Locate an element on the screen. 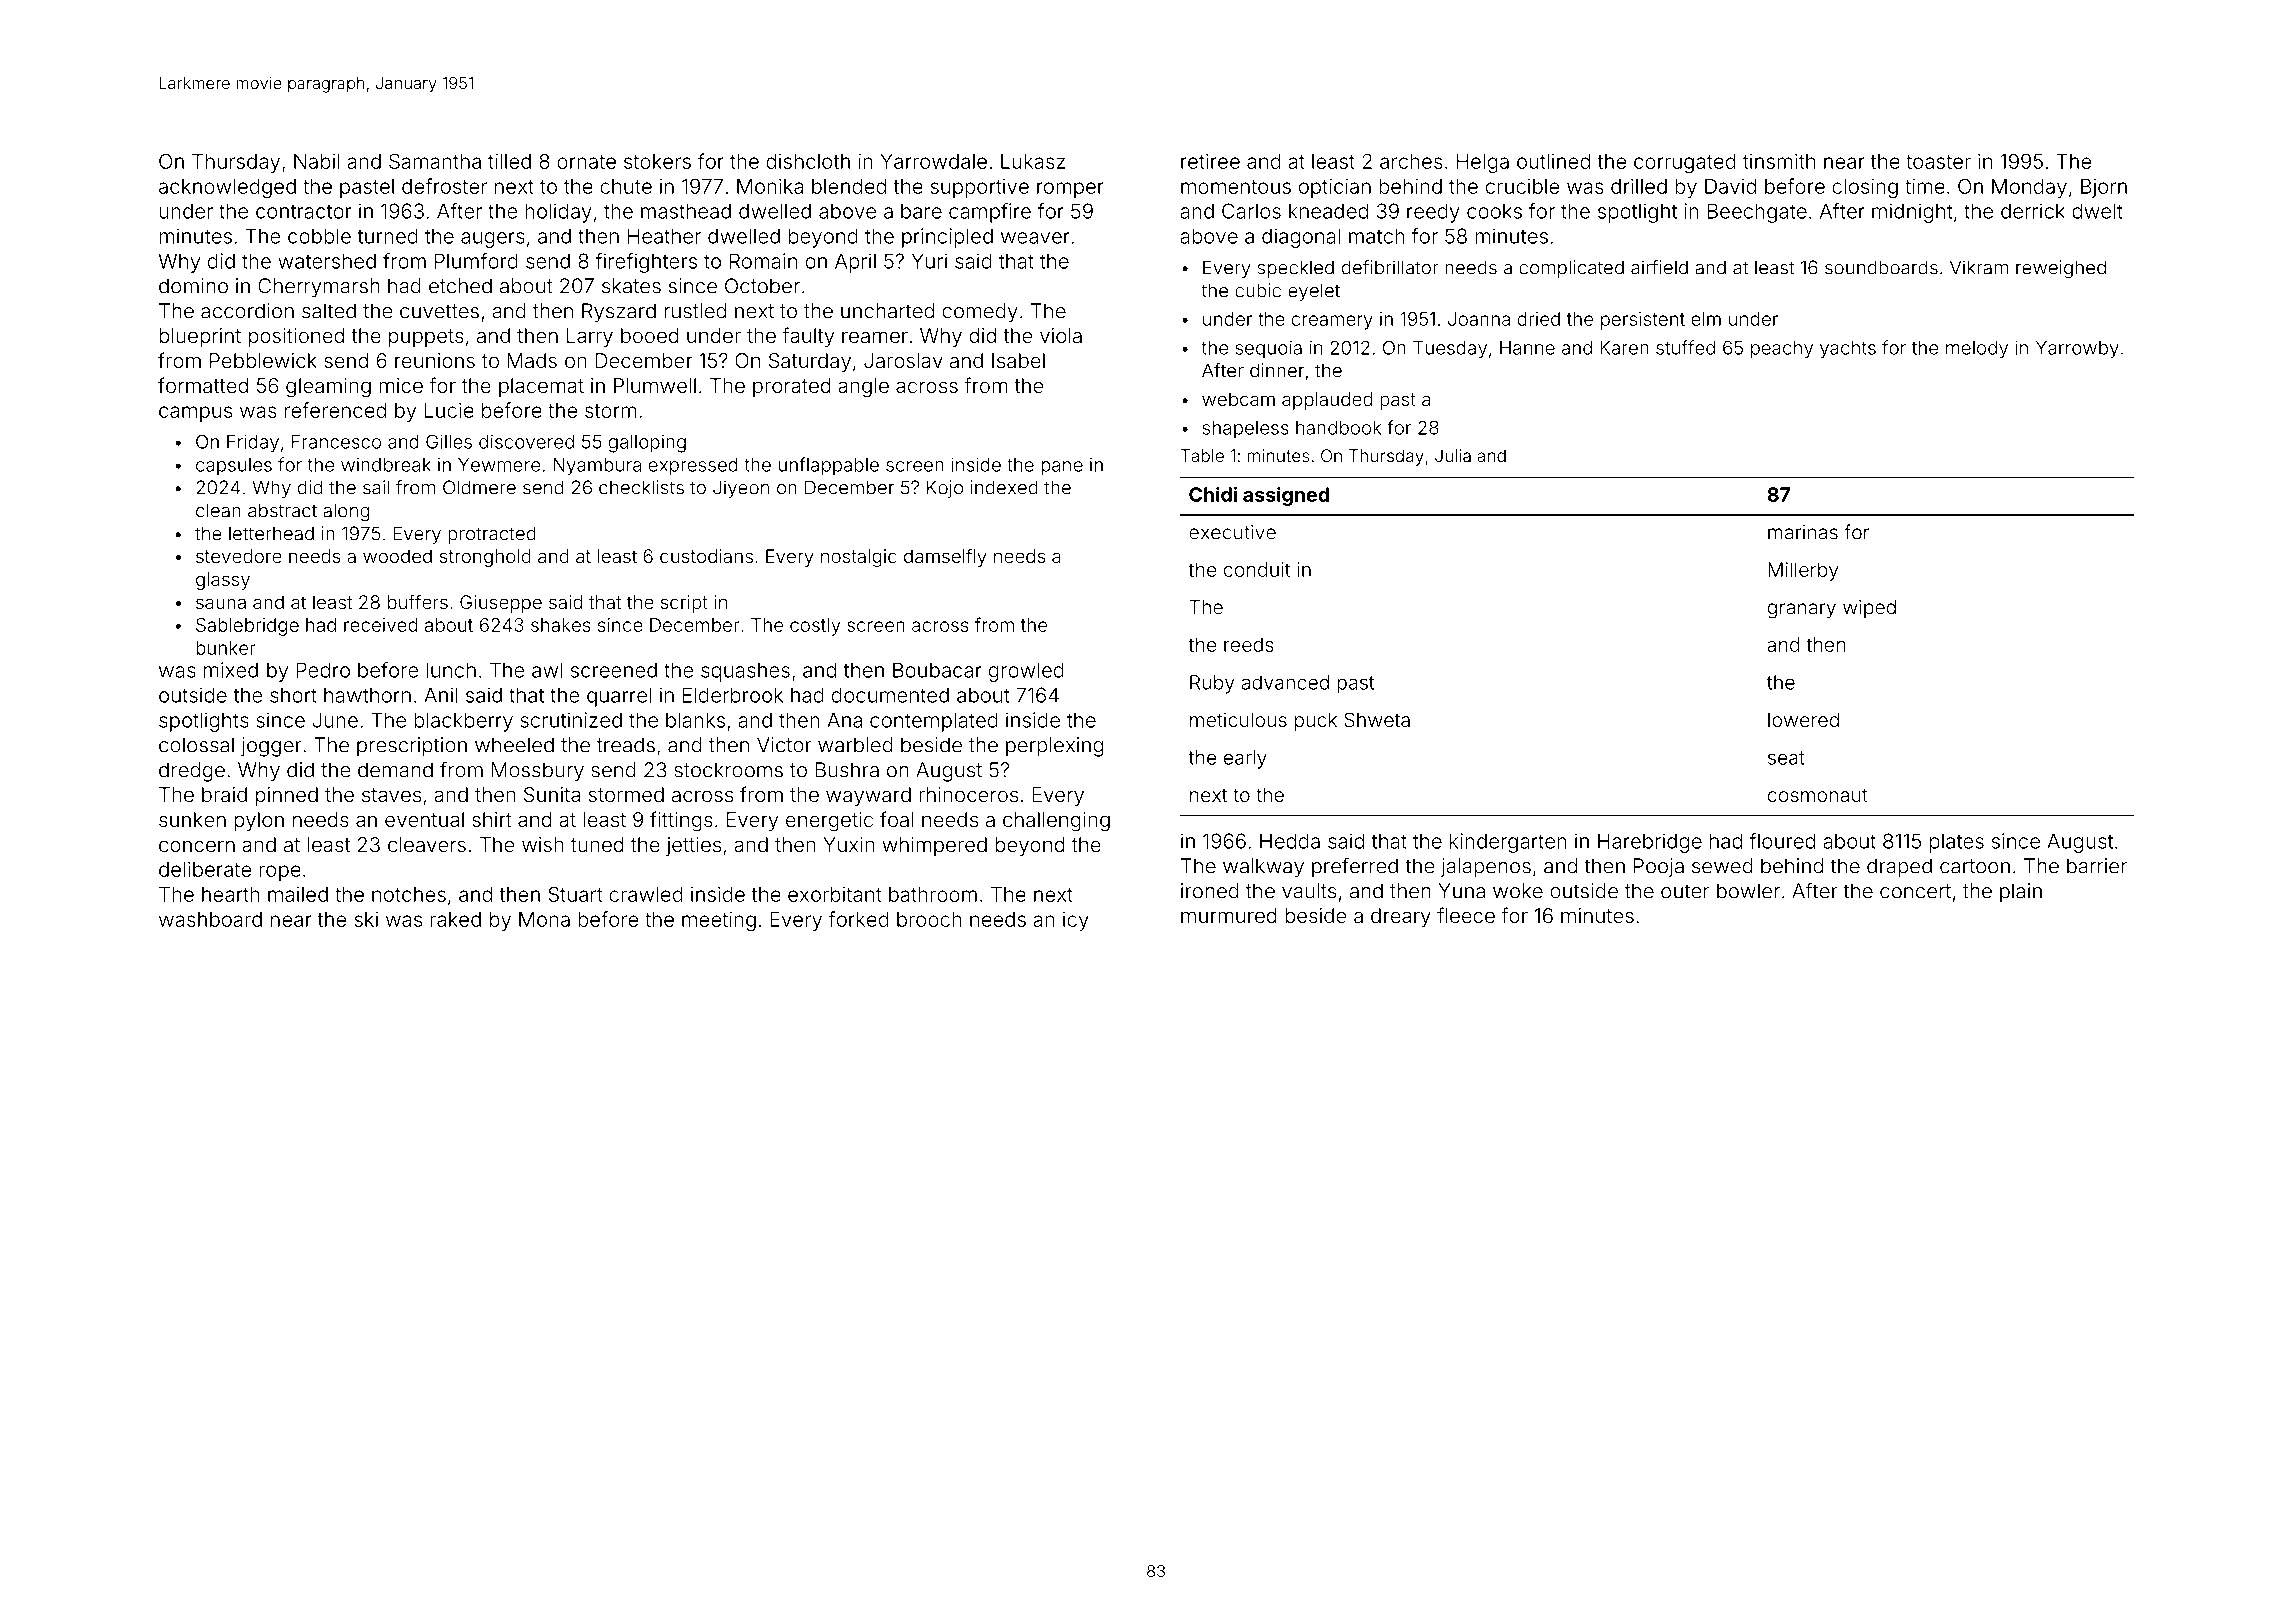 The height and width of the screenshot is (1620, 2292). tinsmith is located at coordinates (1779, 161).
